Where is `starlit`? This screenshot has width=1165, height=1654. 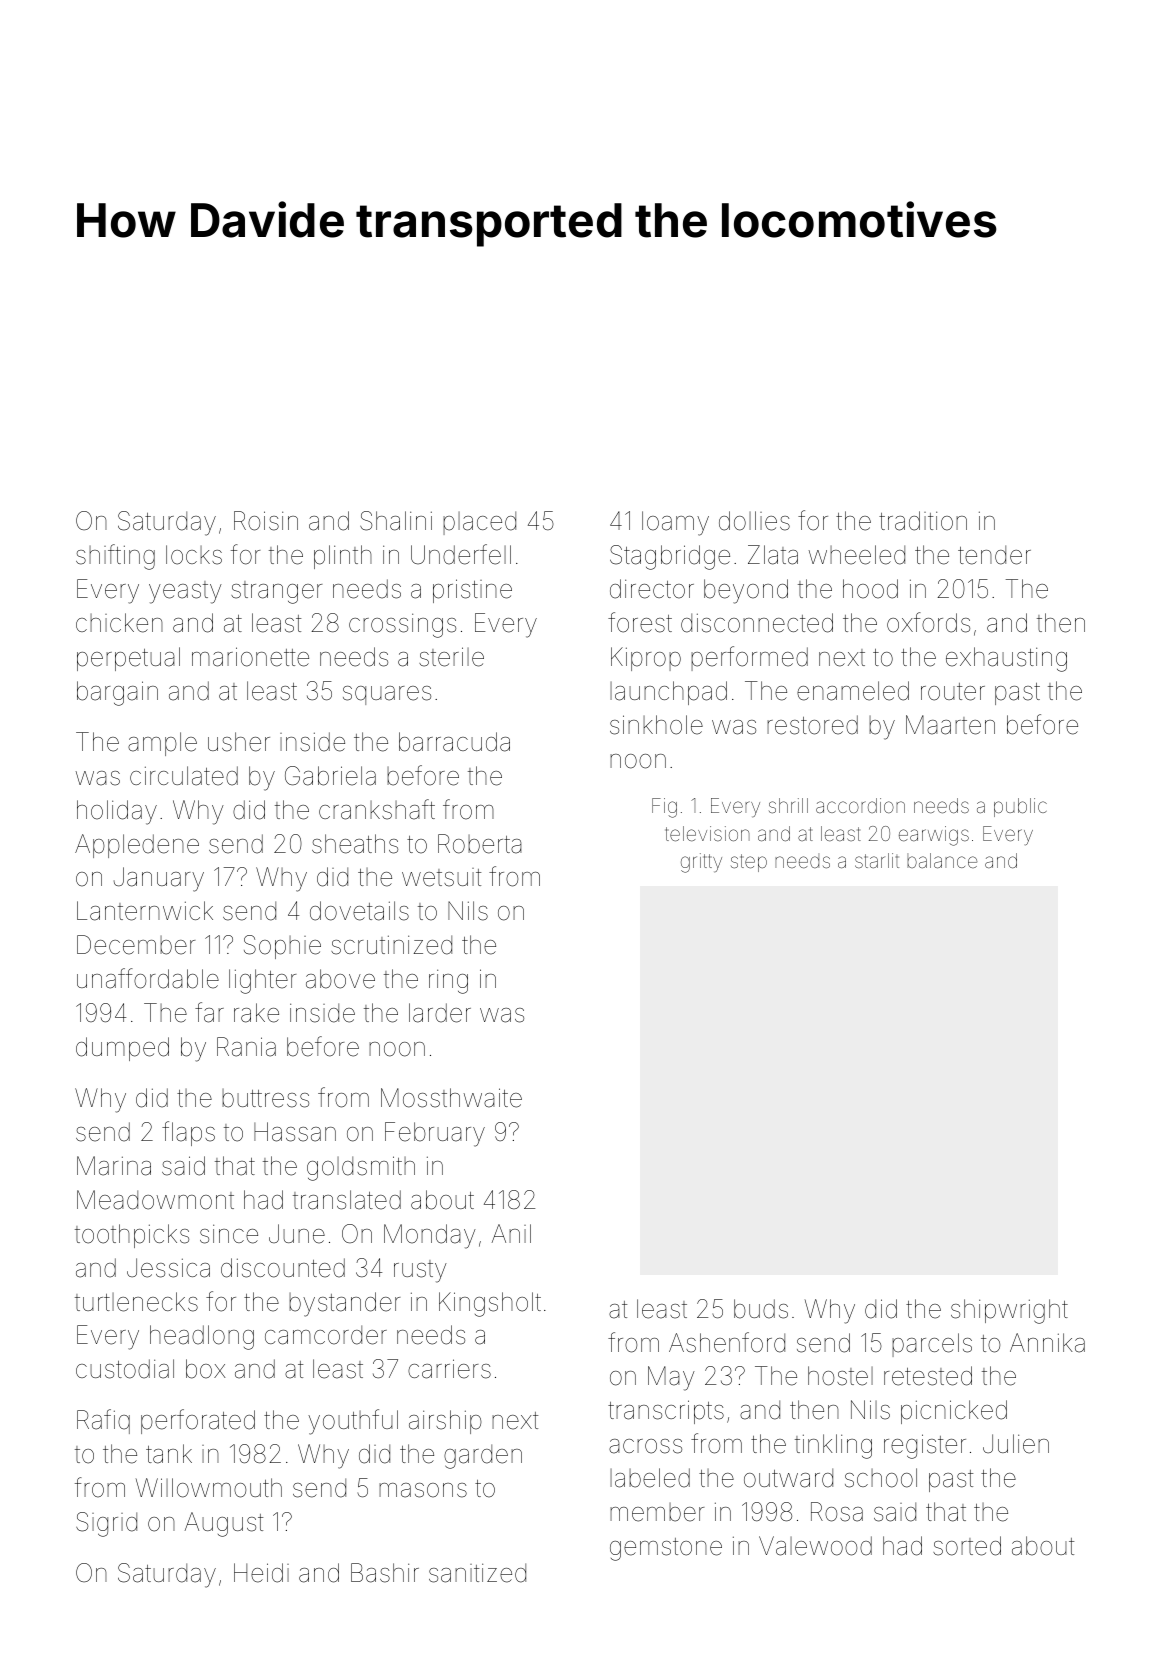
starlit is located at coordinates (877, 860).
